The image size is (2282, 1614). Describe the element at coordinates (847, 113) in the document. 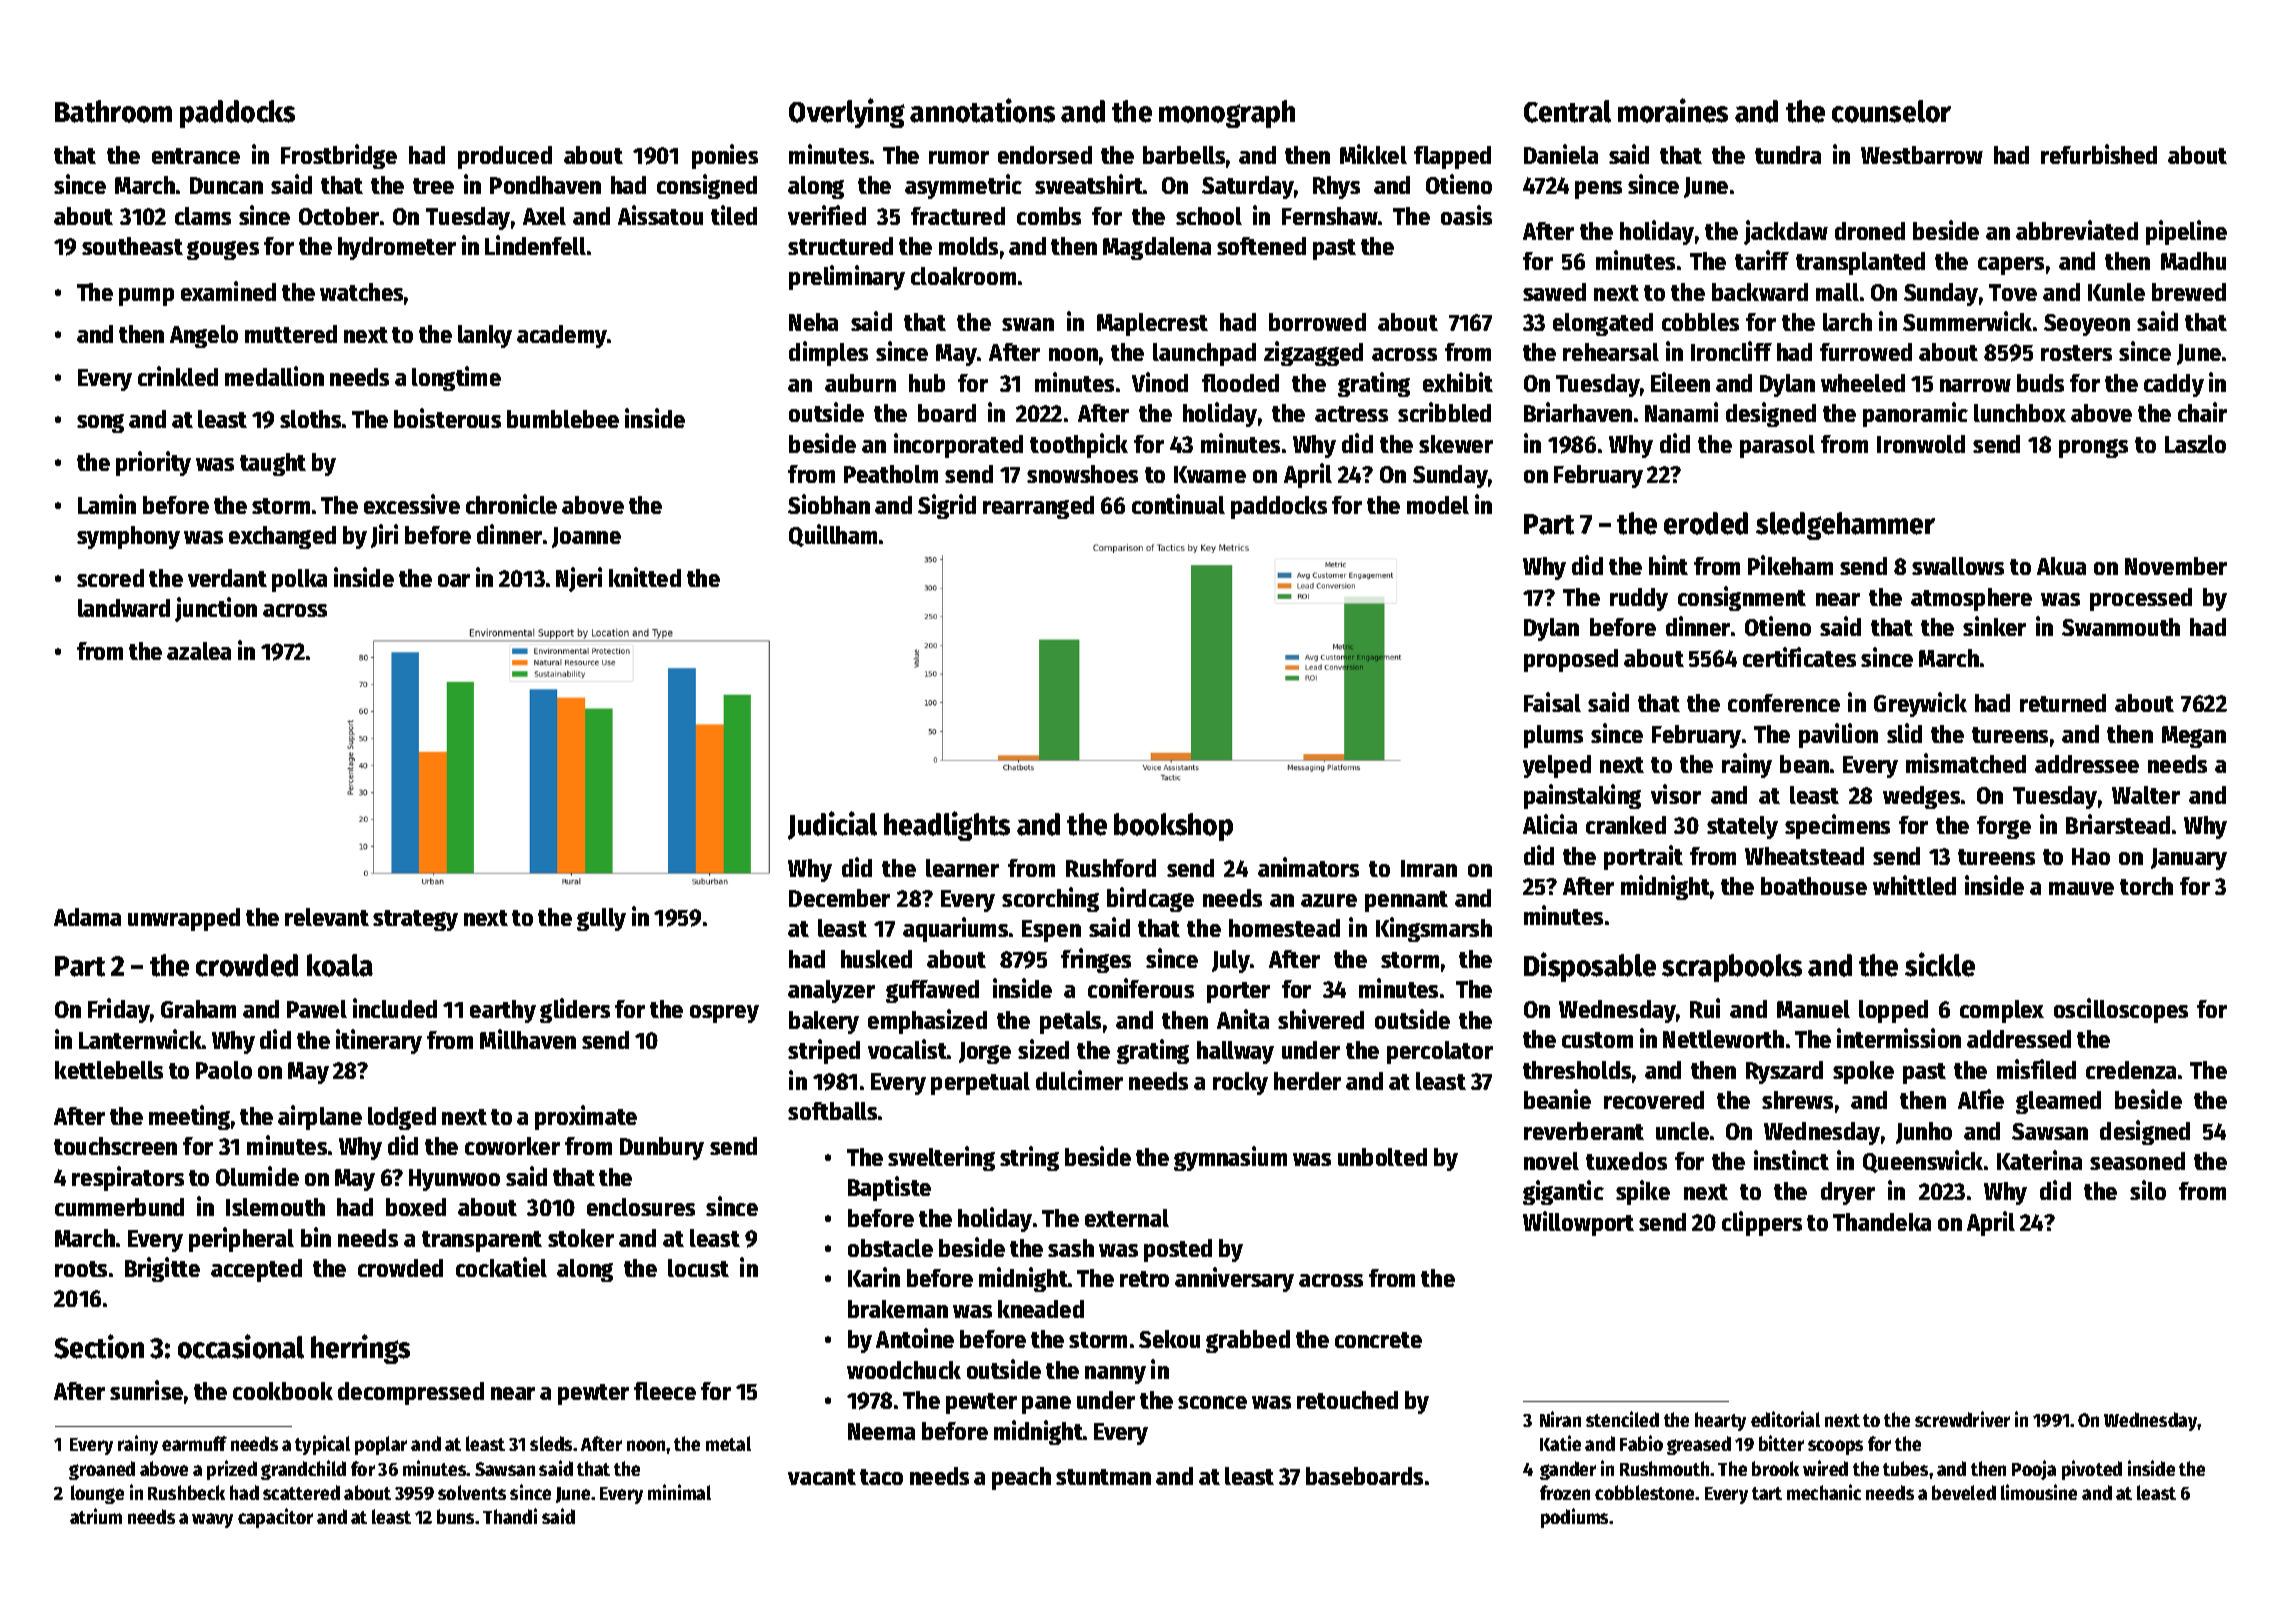

I see `Overlying` at that location.
